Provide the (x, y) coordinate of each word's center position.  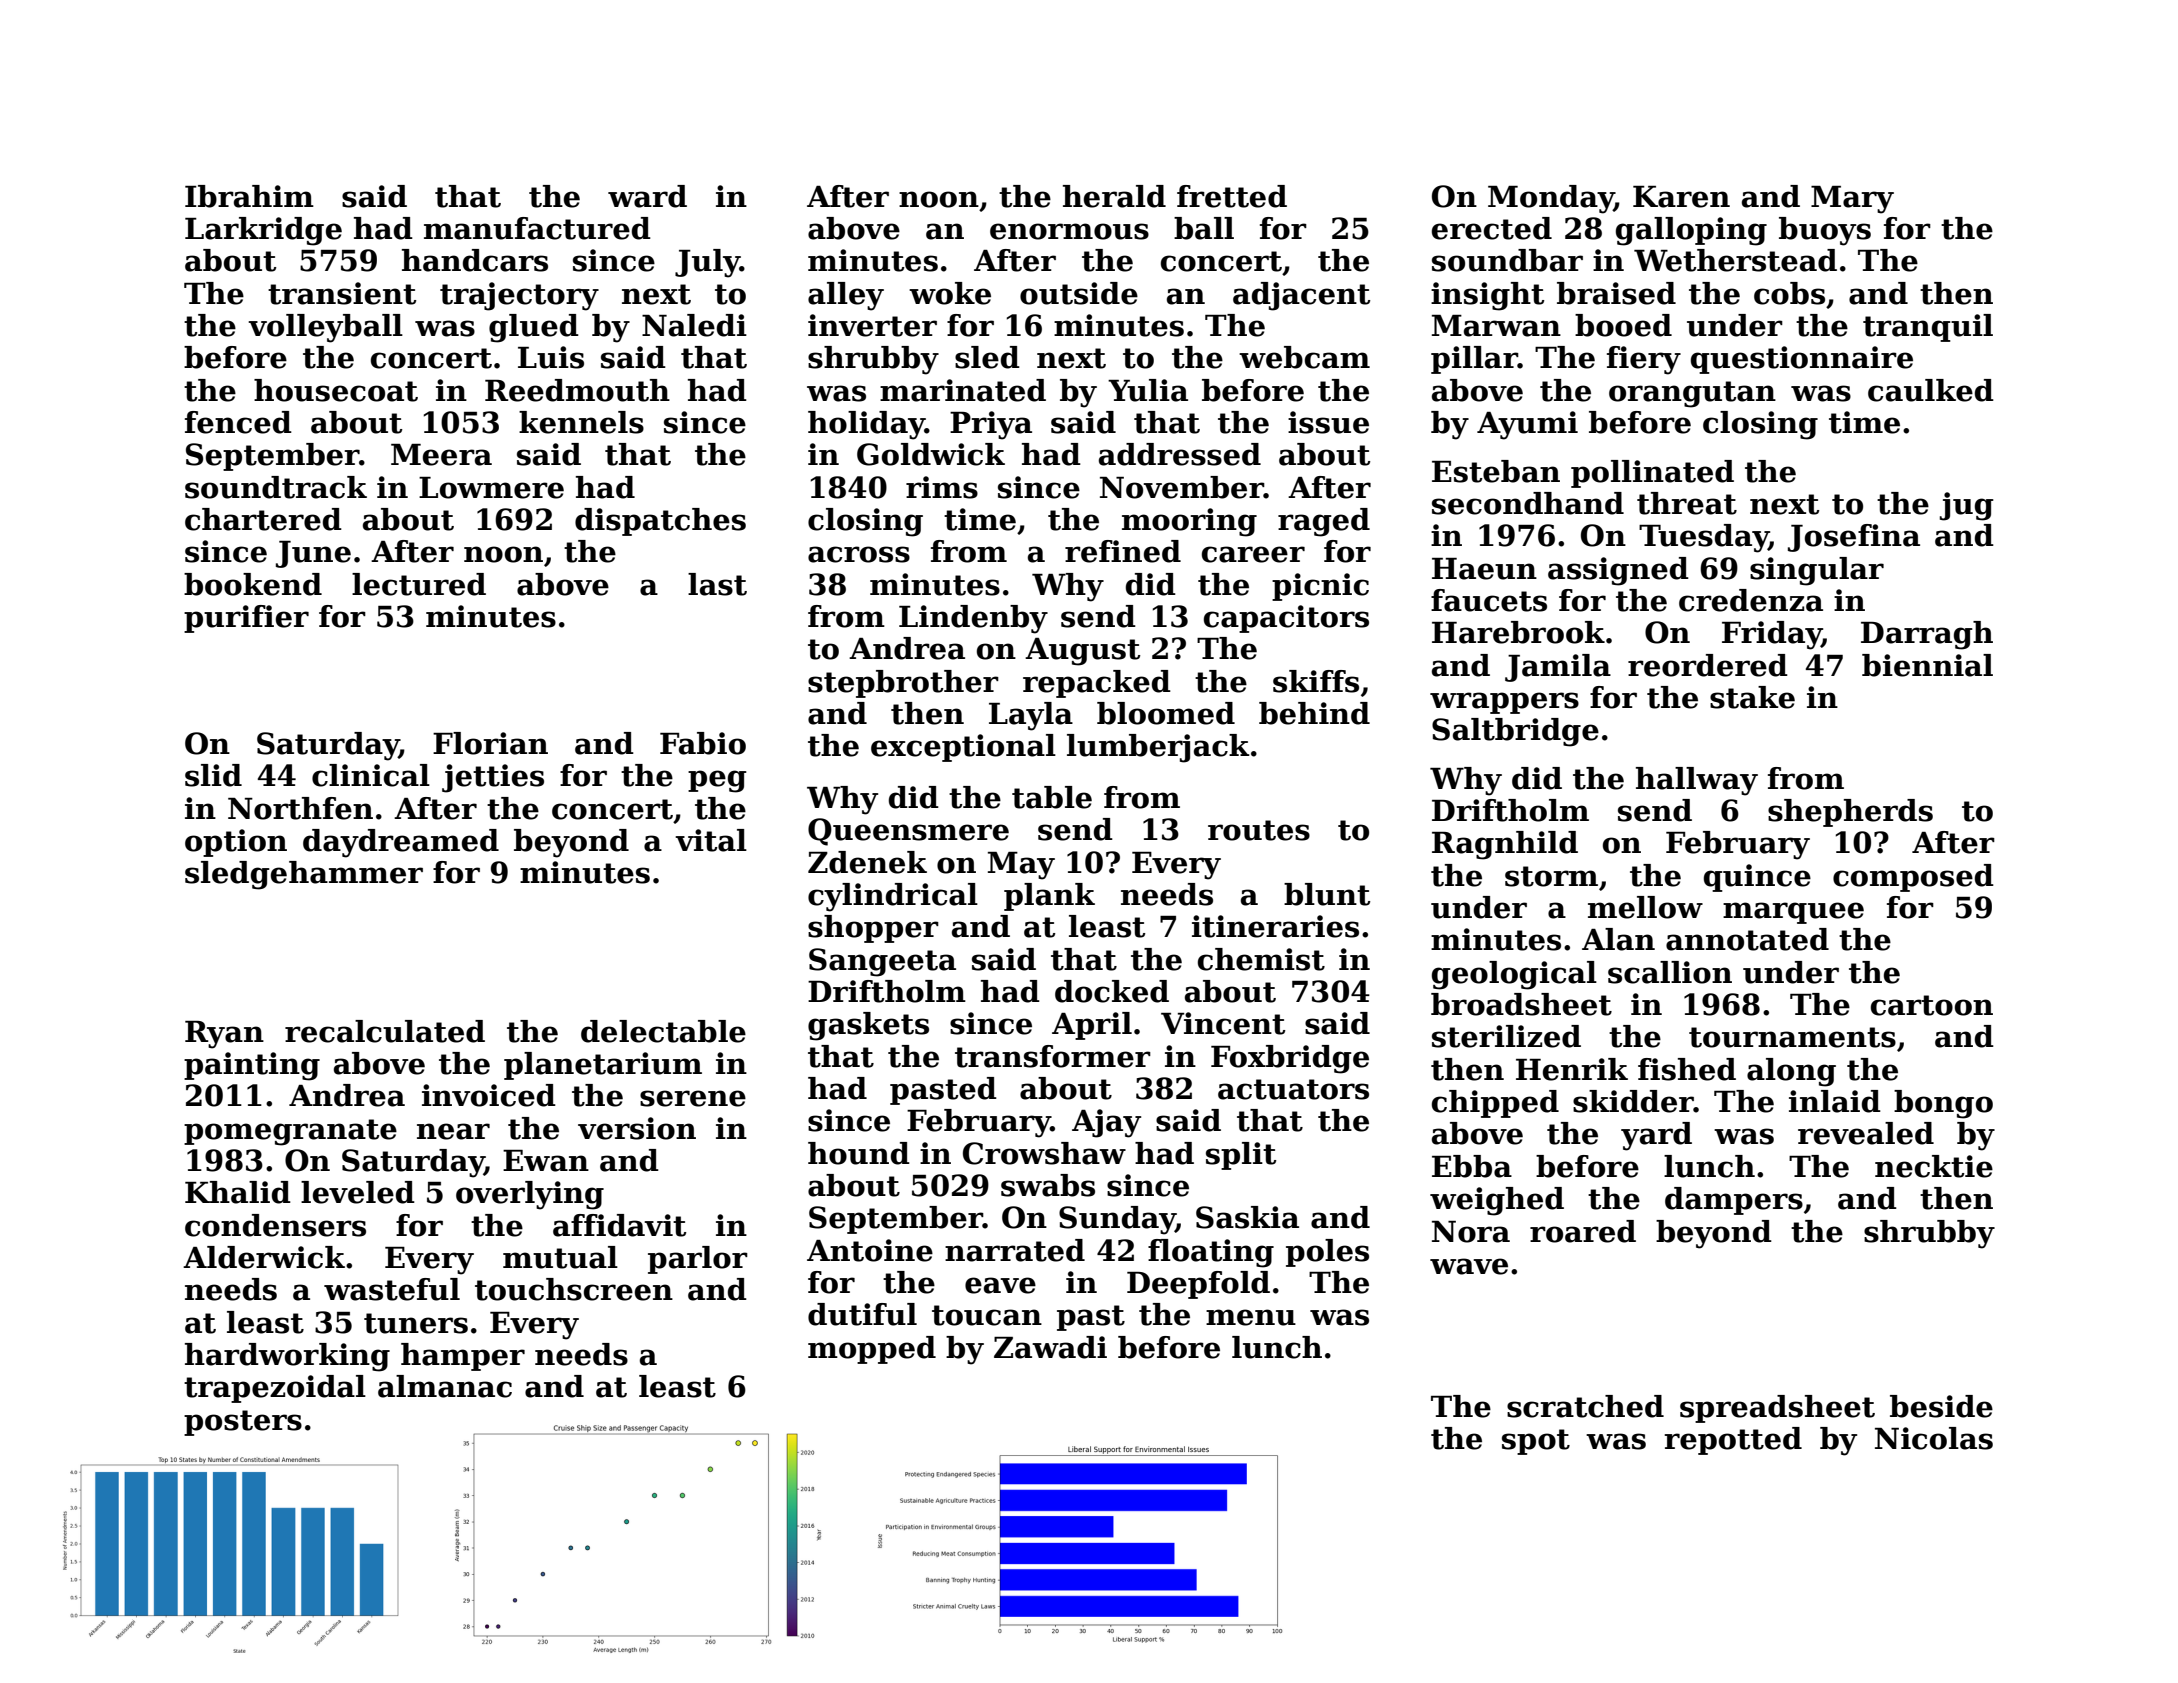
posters (243, 1423)
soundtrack (276, 487)
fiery (1644, 360)
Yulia (1148, 390)
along (1791, 1072)
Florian (490, 743)
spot (1536, 1442)
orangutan (1692, 394)
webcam (1304, 357)
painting (252, 1066)
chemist (1261, 959)
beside (1941, 1406)
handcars (475, 260)
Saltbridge (1515, 732)
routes (1259, 830)
